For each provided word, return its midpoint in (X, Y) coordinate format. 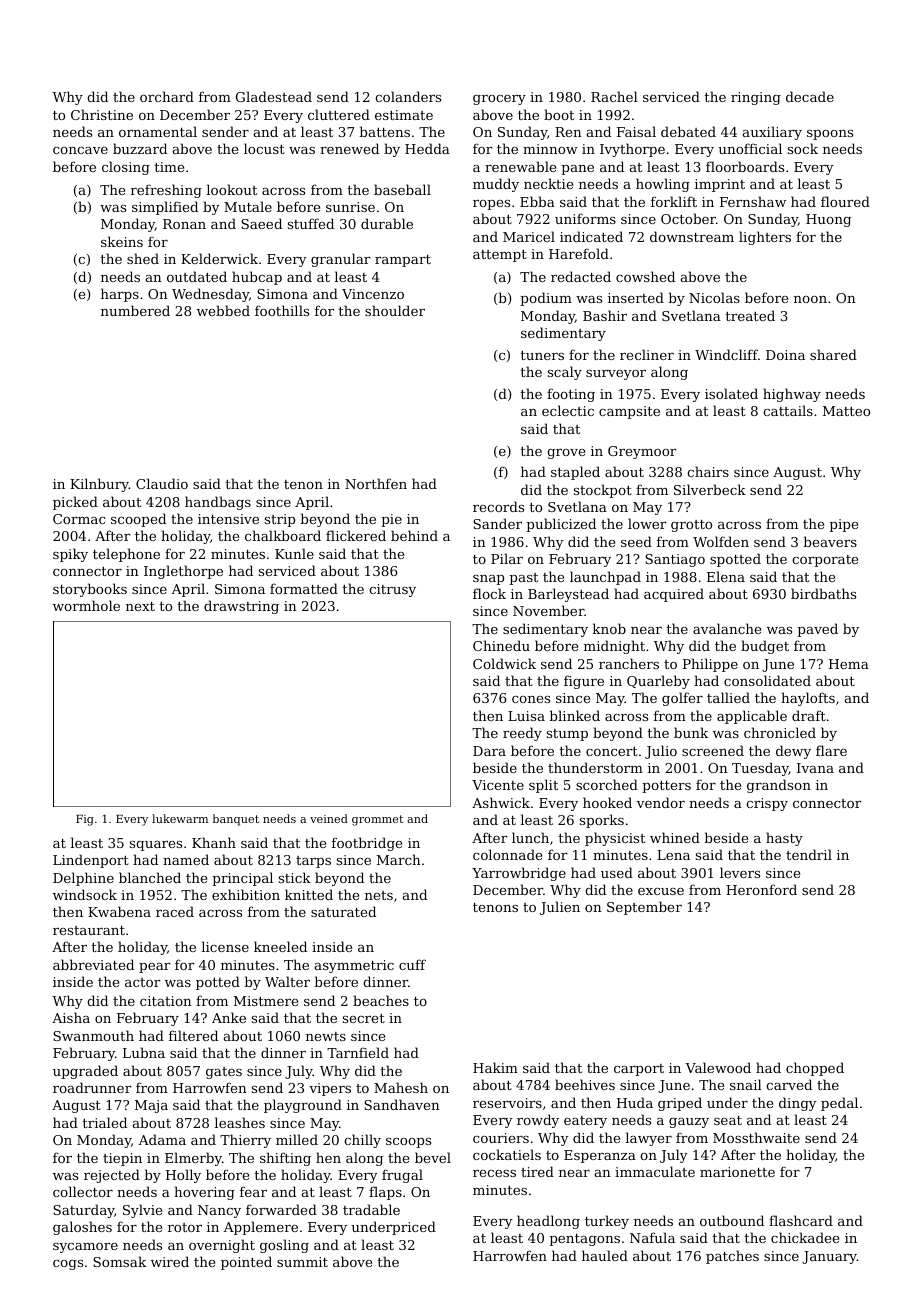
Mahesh (401, 1087)
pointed (246, 1263)
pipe (843, 525)
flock (489, 593)
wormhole (86, 605)
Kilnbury (99, 485)
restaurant (89, 930)
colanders (408, 96)
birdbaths (823, 593)
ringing (756, 98)
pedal (839, 1104)
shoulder (395, 310)
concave (80, 150)
